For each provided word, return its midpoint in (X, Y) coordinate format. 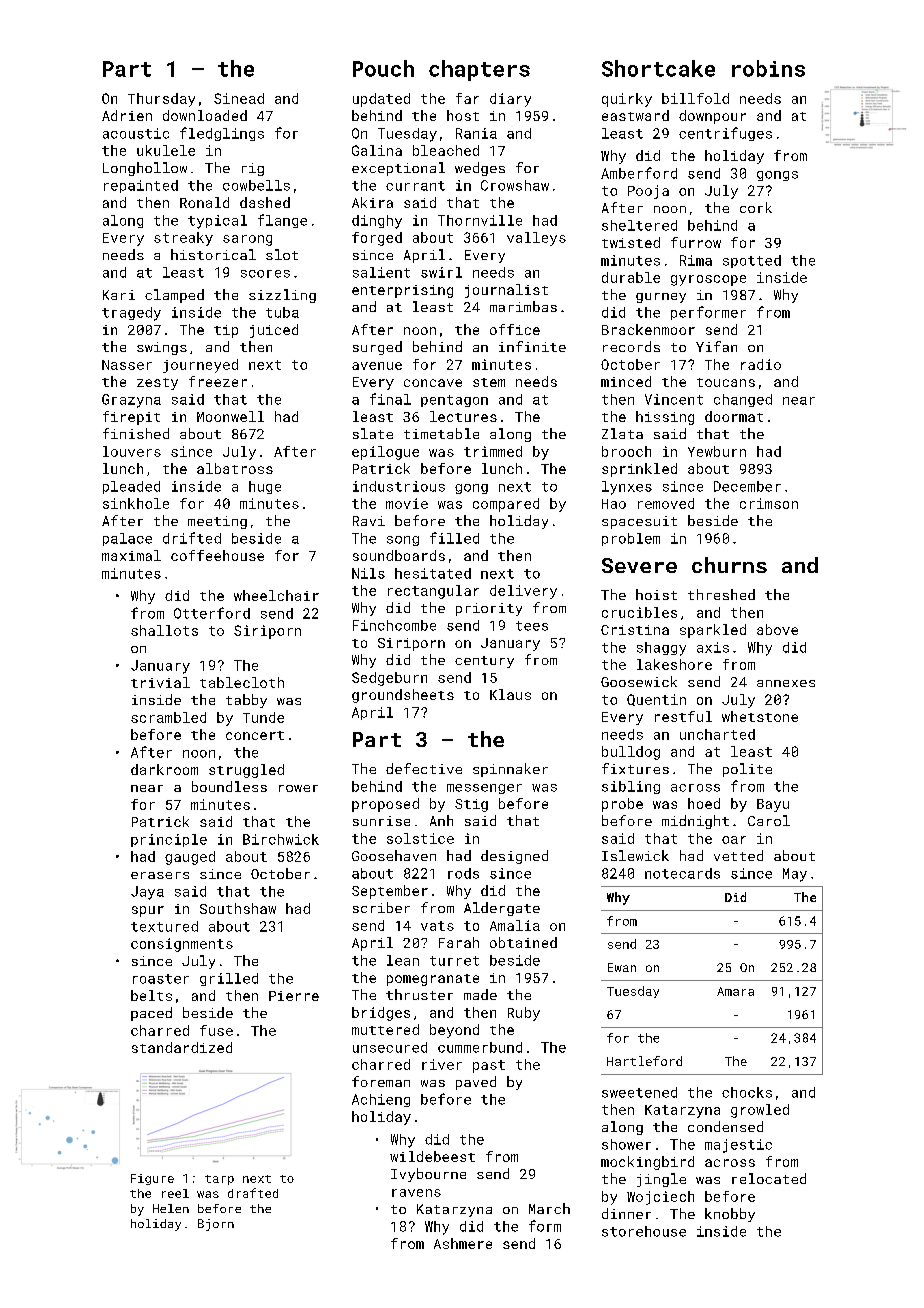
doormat (734, 416)
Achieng (381, 1100)
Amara (735, 991)
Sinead (239, 98)
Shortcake (658, 68)
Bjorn (216, 1225)
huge (265, 487)
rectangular (433, 592)
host (463, 115)
